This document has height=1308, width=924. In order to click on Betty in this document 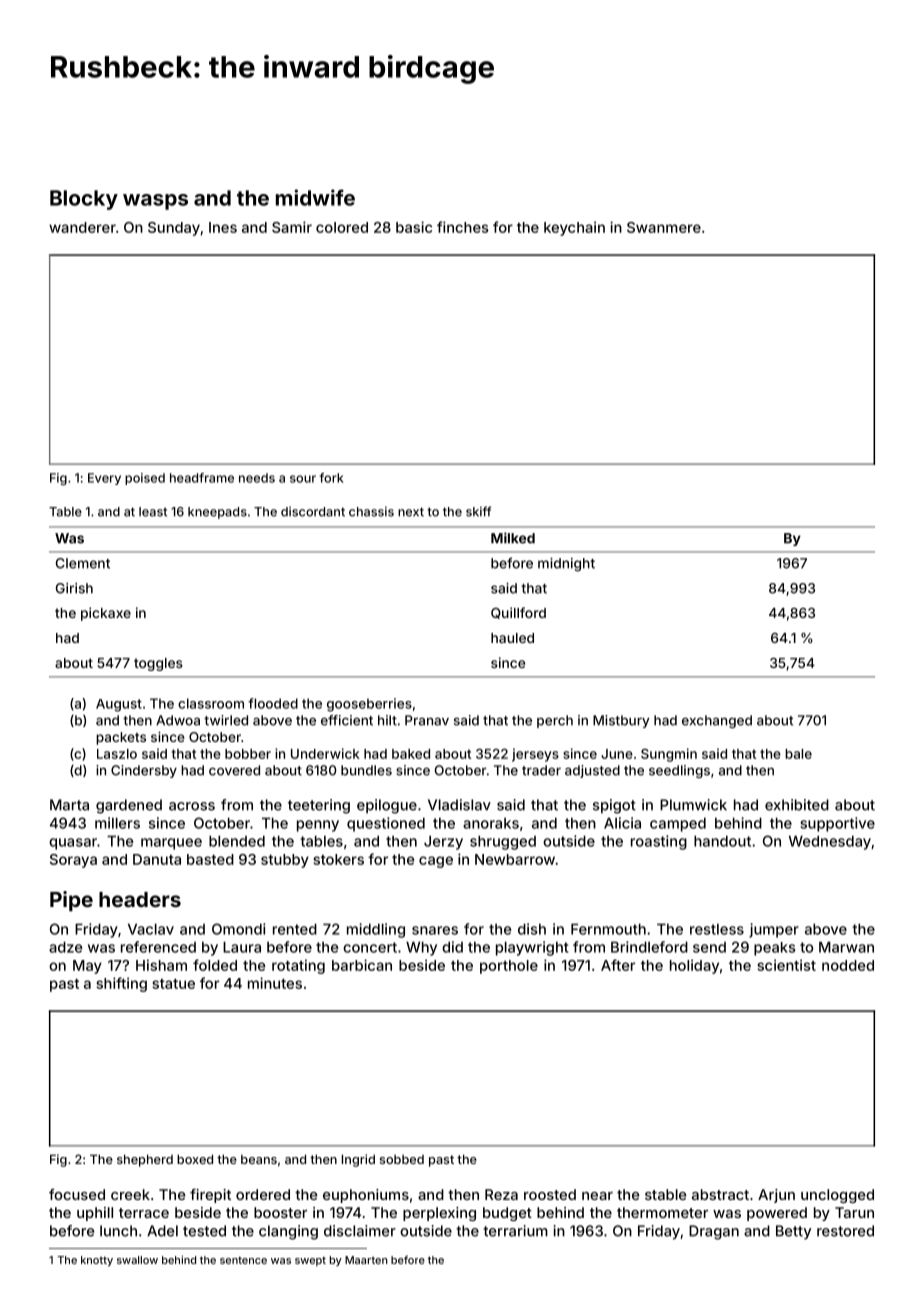, I will do `click(793, 1232)`.
